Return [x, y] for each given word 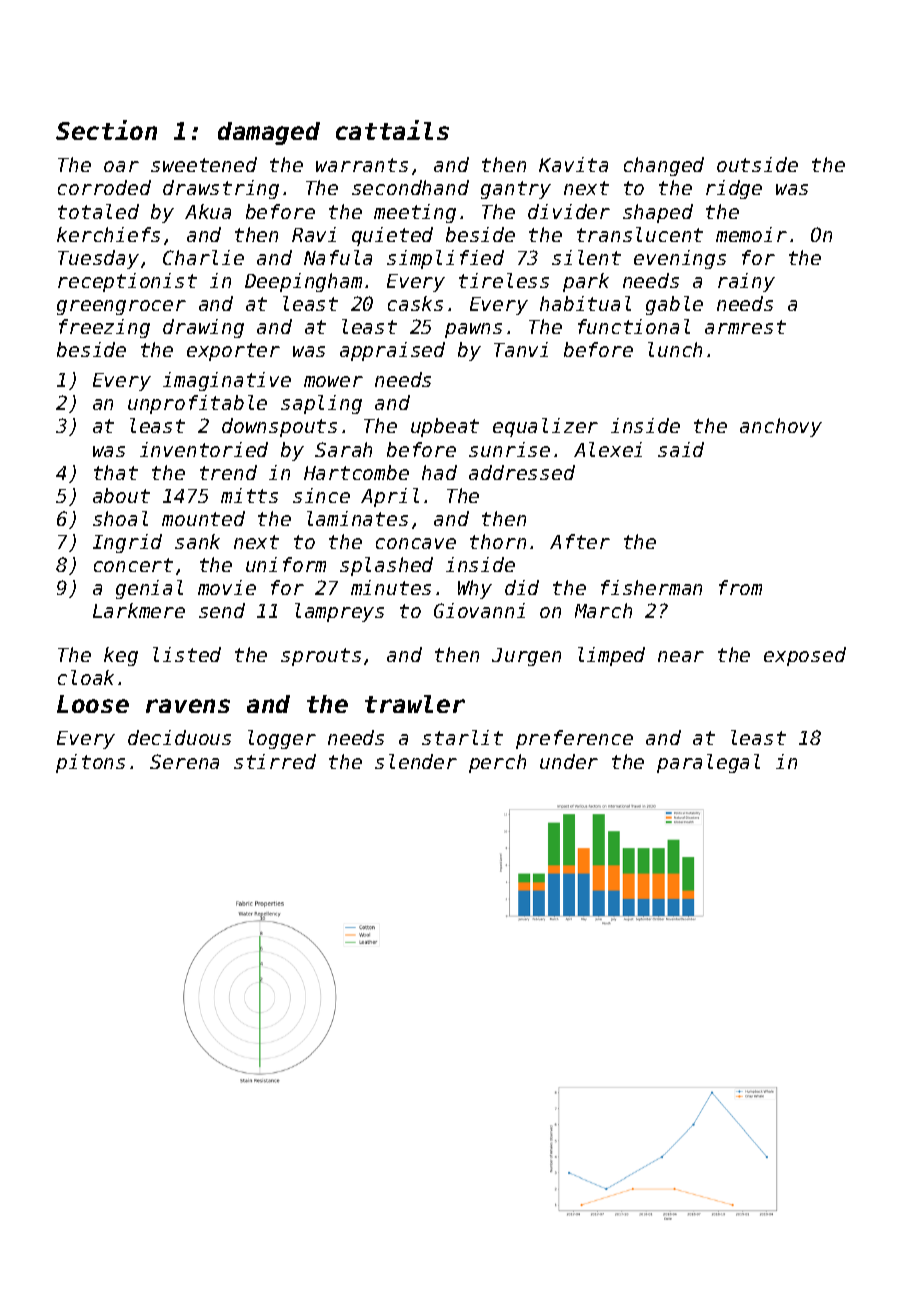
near [681, 656]
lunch [675, 349]
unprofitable [197, 404]
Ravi [314, 234]
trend [228, 472]
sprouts [321, 657]
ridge [734, 189]
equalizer [545, 427]
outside [757, 164]
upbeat [445, 427]
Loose [93, 704]
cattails [392, 130]
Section [106, 130]
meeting [415, 213]
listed [187, 654]
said [681, 449]
